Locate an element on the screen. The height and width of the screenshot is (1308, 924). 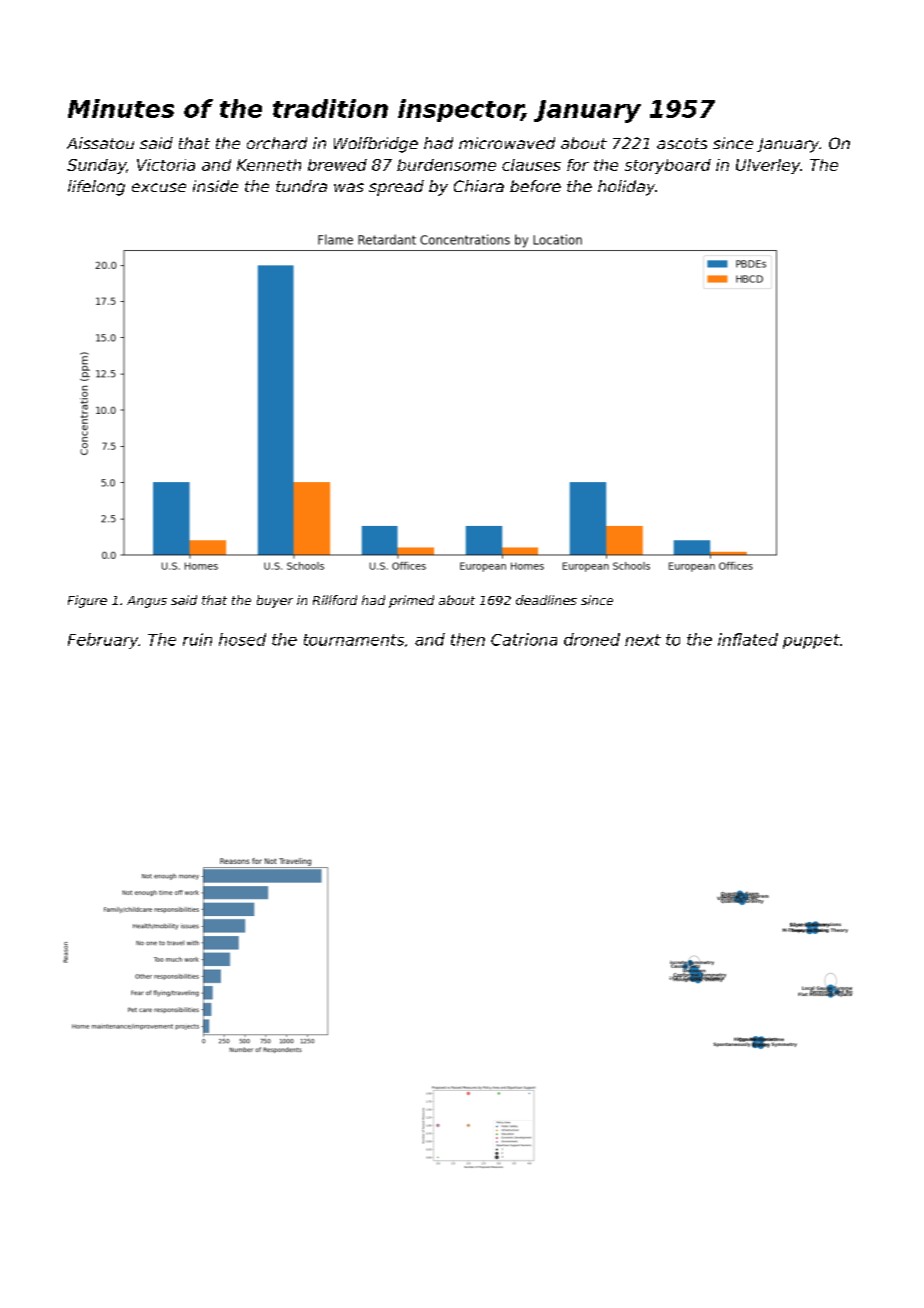
hosed is located at coordinates (242, 639).
